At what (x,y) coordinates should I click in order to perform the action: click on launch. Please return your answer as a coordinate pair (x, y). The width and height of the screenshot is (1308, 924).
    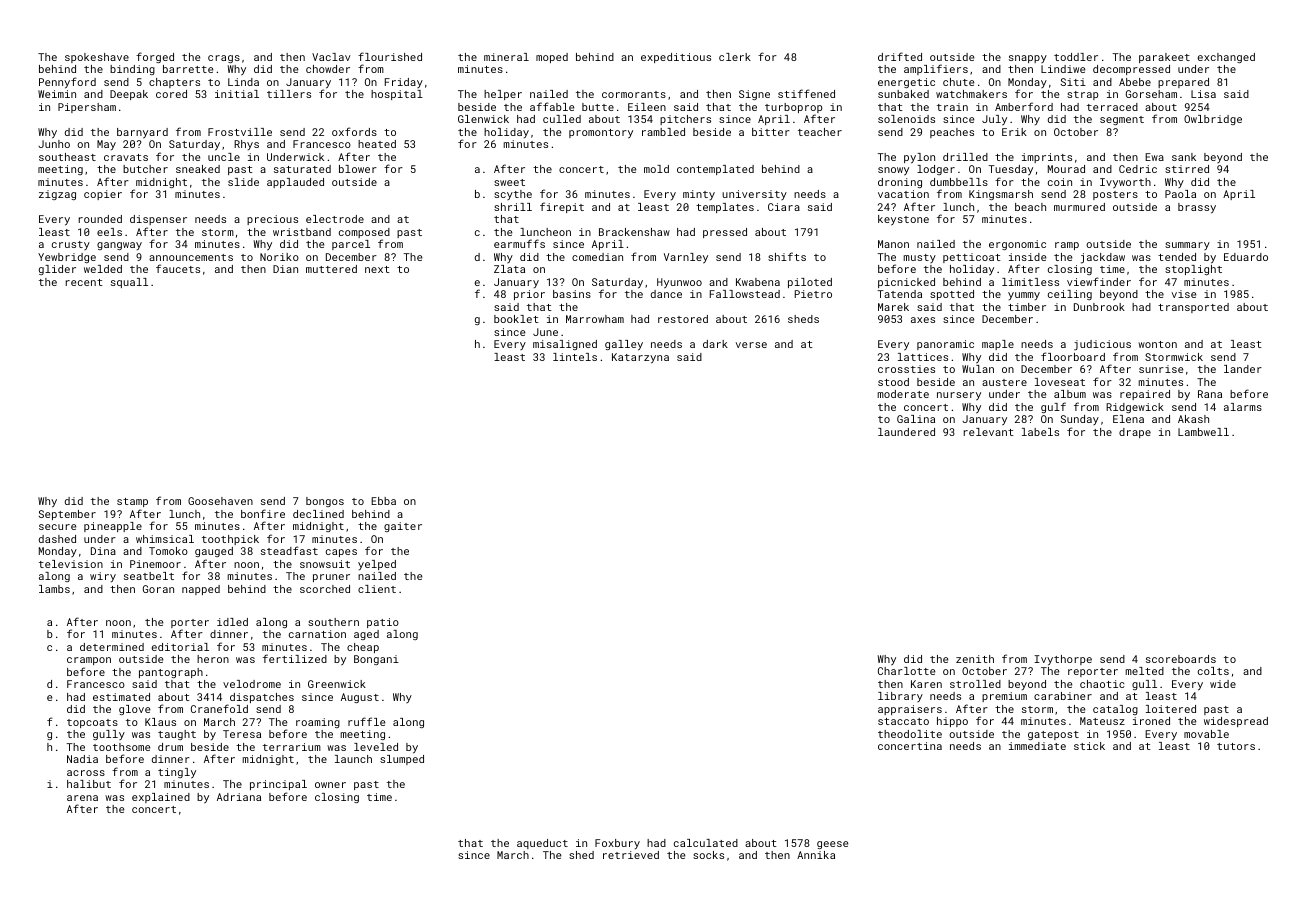
    Looking at the image, I should click on (353, 759).
